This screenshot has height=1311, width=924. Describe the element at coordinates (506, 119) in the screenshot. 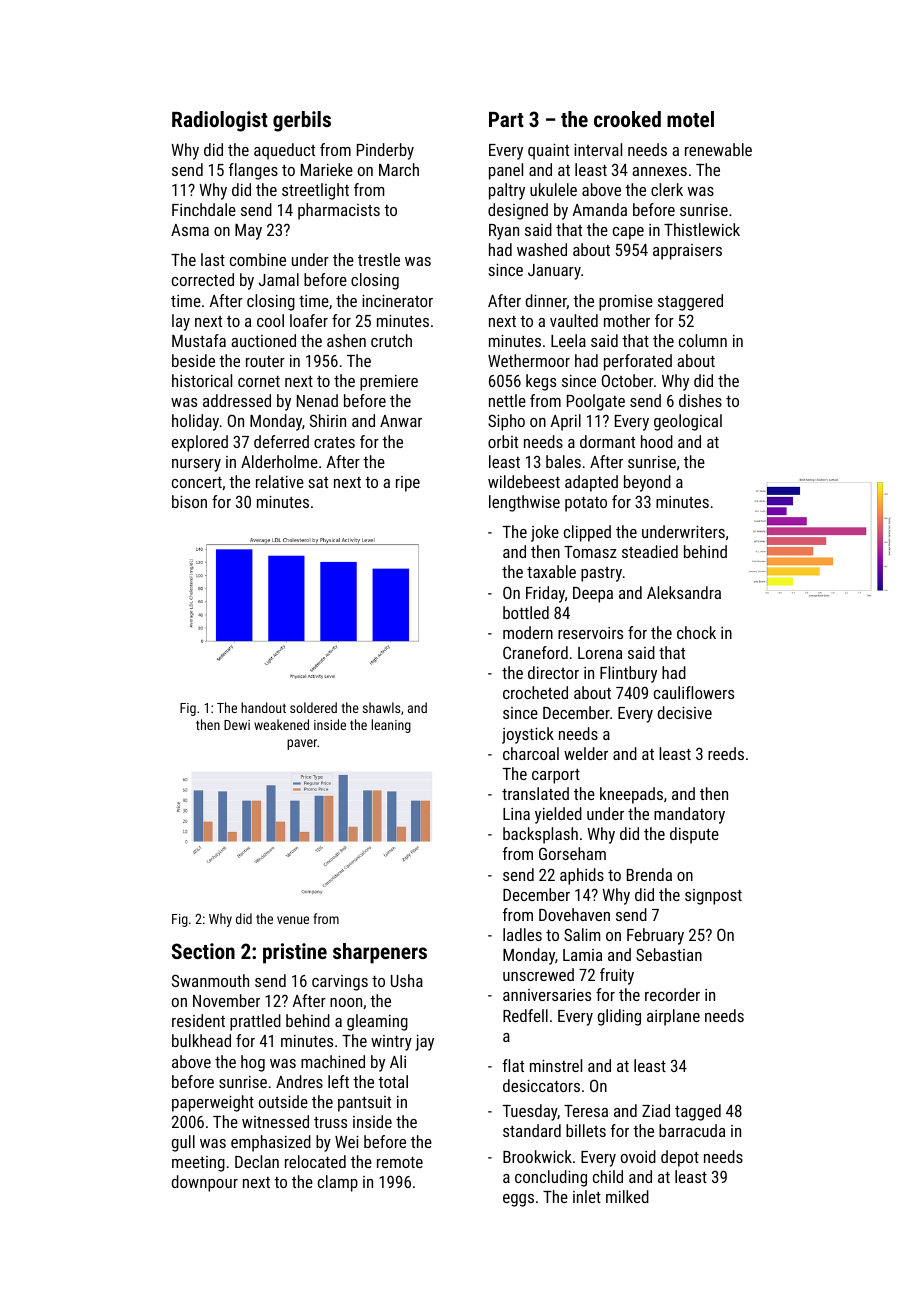

I see `Part` at that location.
